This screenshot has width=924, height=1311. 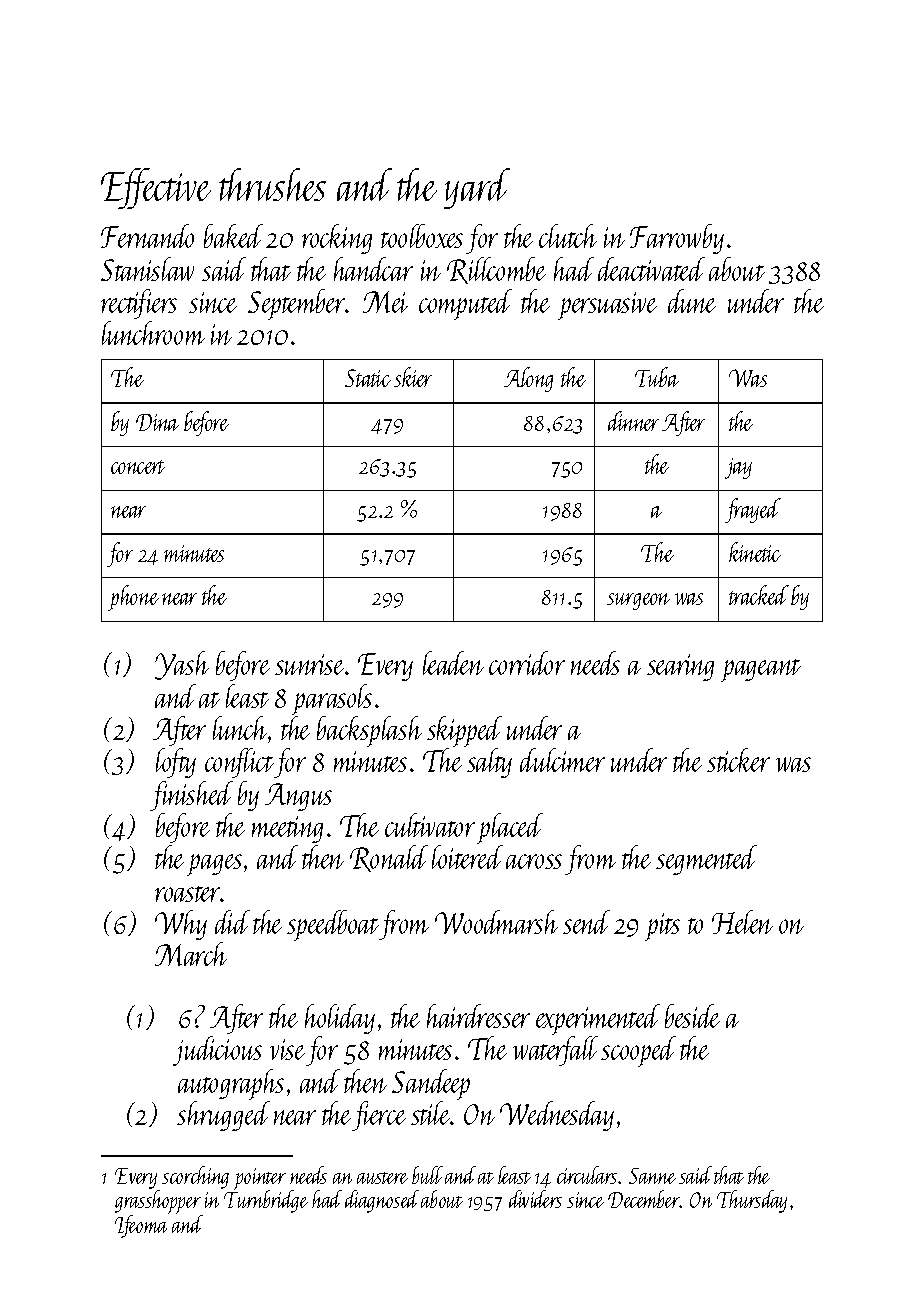 I want to click on finished, so click(x=191, y=796).
